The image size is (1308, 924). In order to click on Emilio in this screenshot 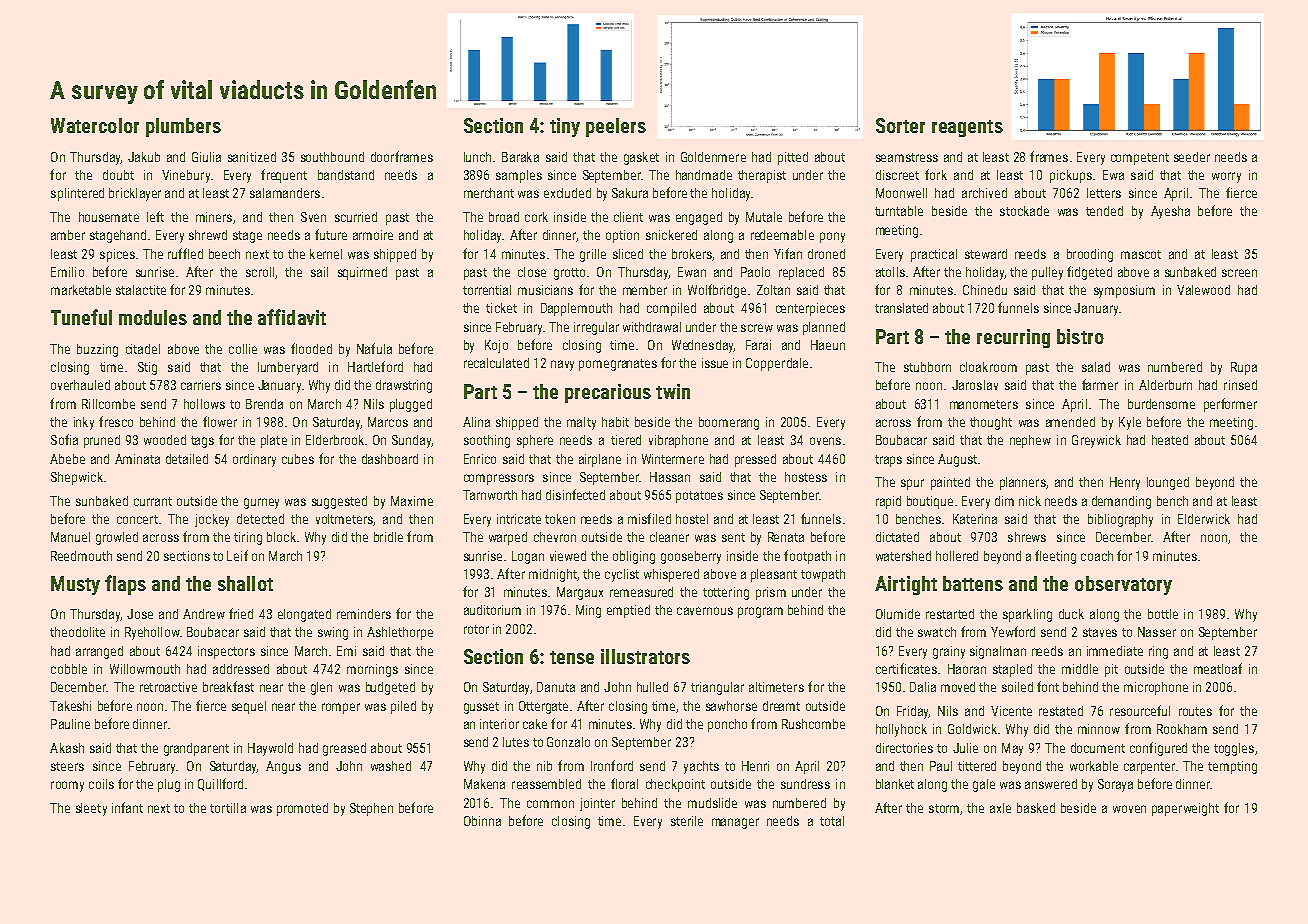, I will do `click(67, 272)`.
